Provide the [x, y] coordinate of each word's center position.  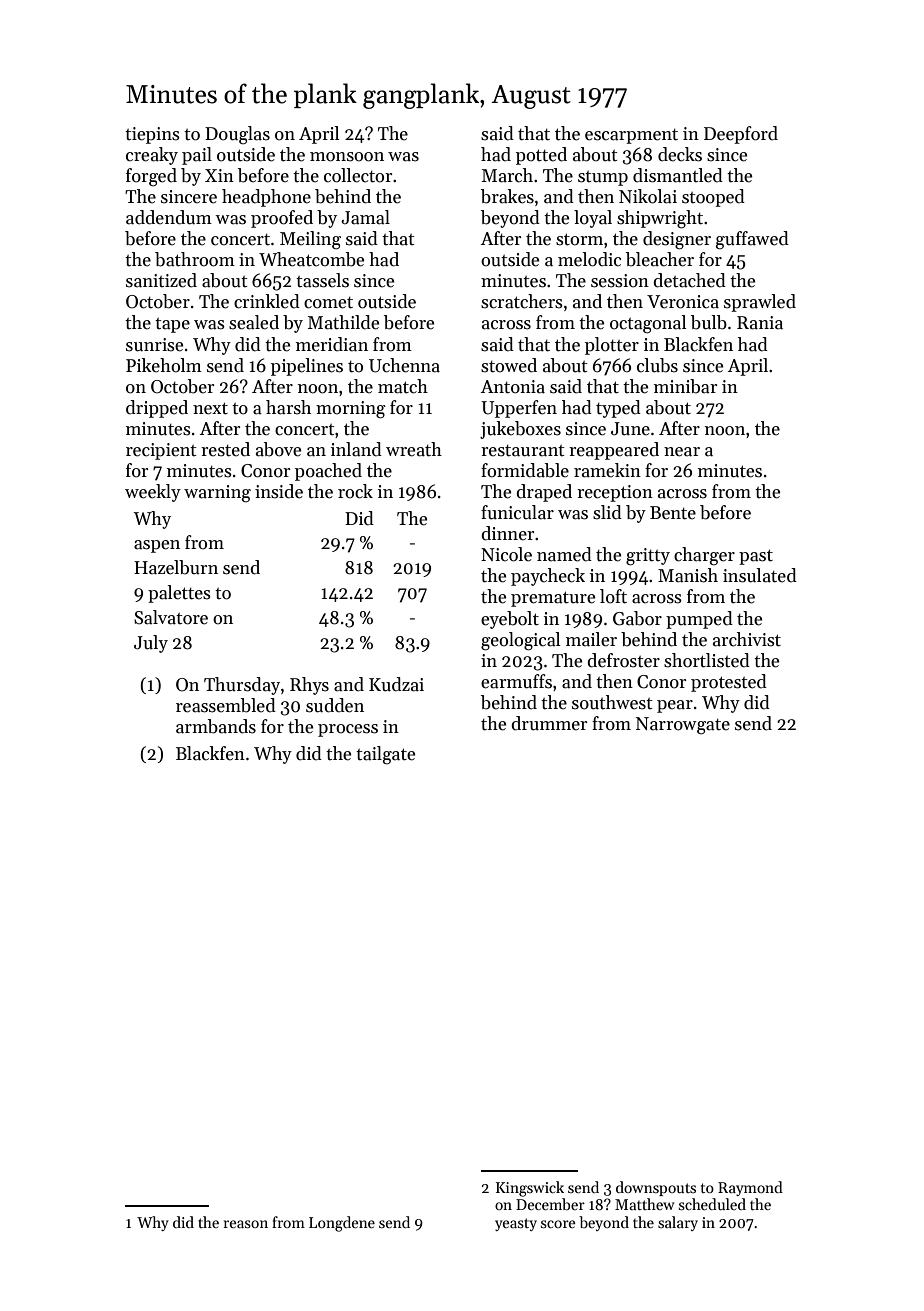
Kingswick [530, 1189]
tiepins [152, 135]
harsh [288, 407]
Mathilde [343, 322]
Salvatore [171, 617]
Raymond [750, 1188]
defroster [623, 660]
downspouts [656, 1188]
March [507, 175]
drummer [549, 723]
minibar [685, 386]
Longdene [342, 1224]
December [550, 1204]
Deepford [741, 135]
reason [246, 1224]
